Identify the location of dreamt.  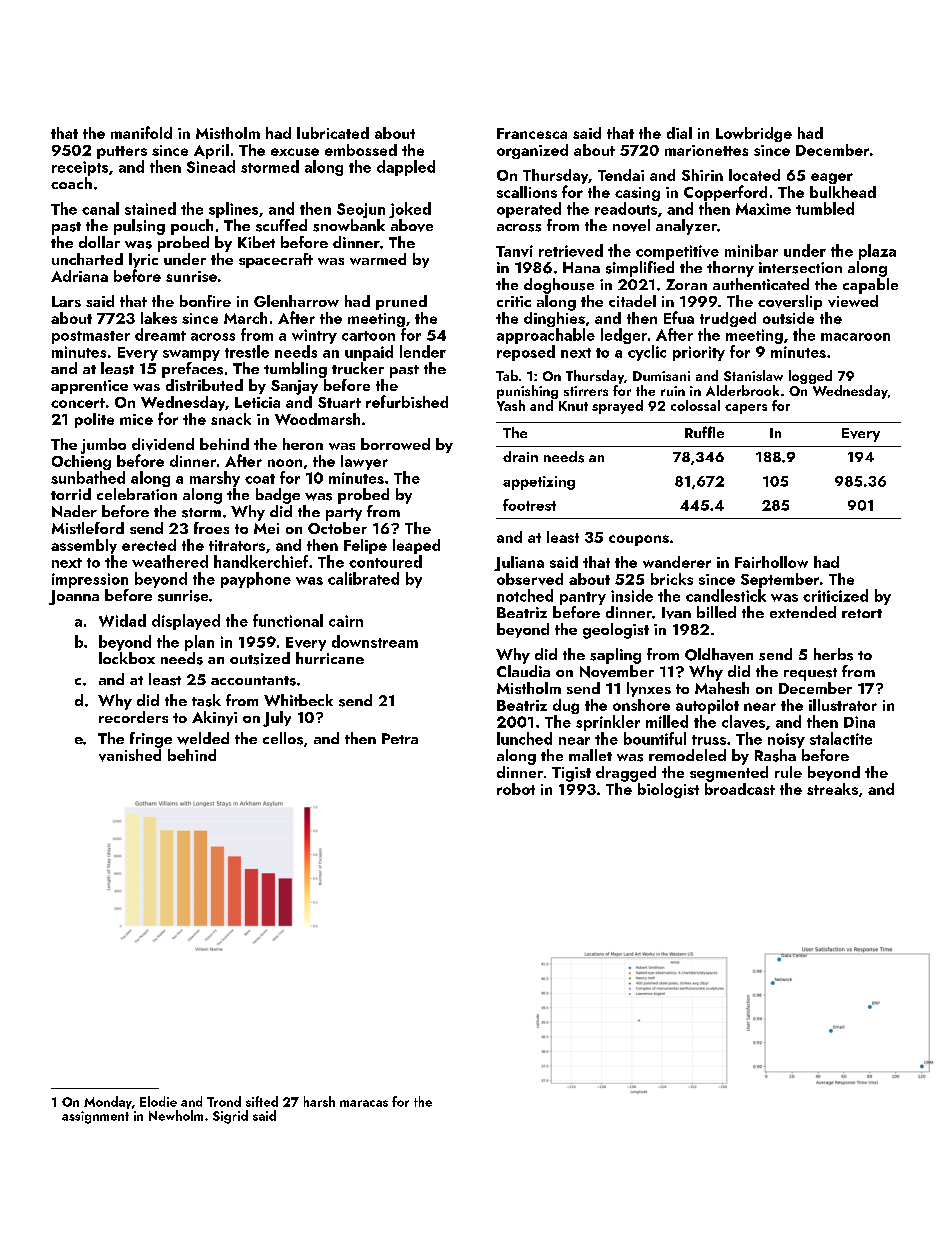
(160, 334).
